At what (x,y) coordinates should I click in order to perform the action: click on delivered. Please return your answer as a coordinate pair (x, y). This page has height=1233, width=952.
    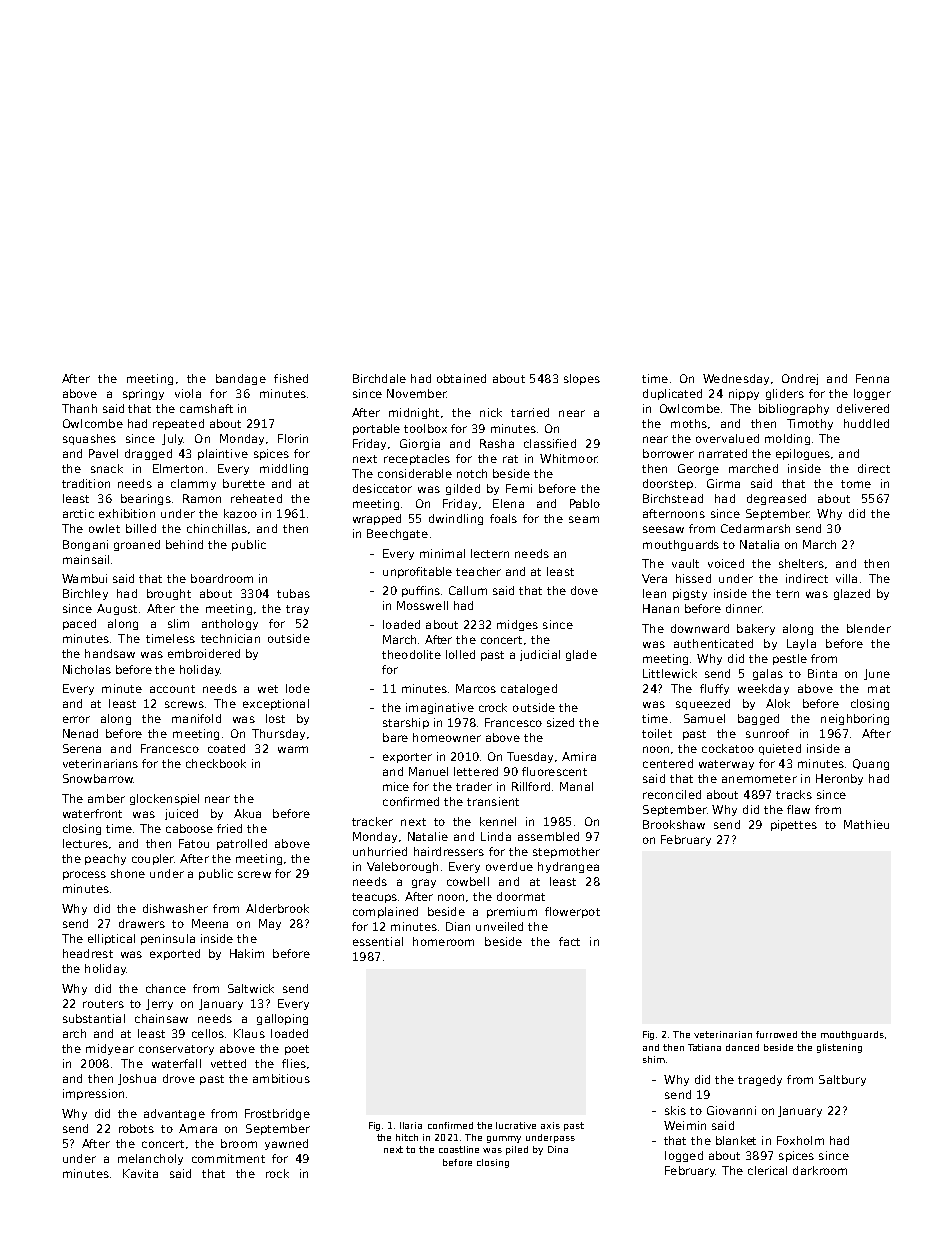
    Looking at the image, I should click on (863, 408).
